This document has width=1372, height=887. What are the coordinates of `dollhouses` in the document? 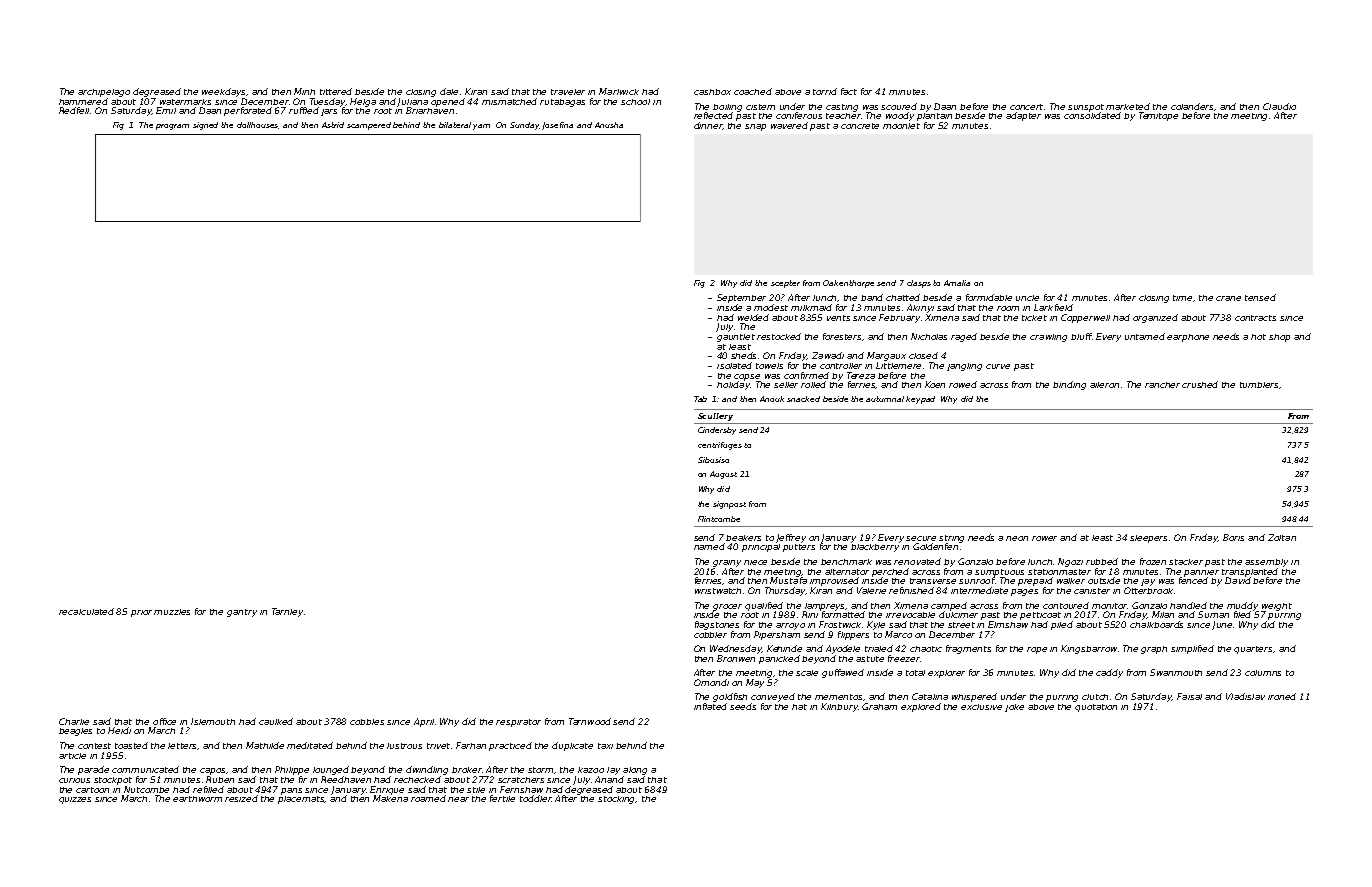 It's located at (258, 125).
